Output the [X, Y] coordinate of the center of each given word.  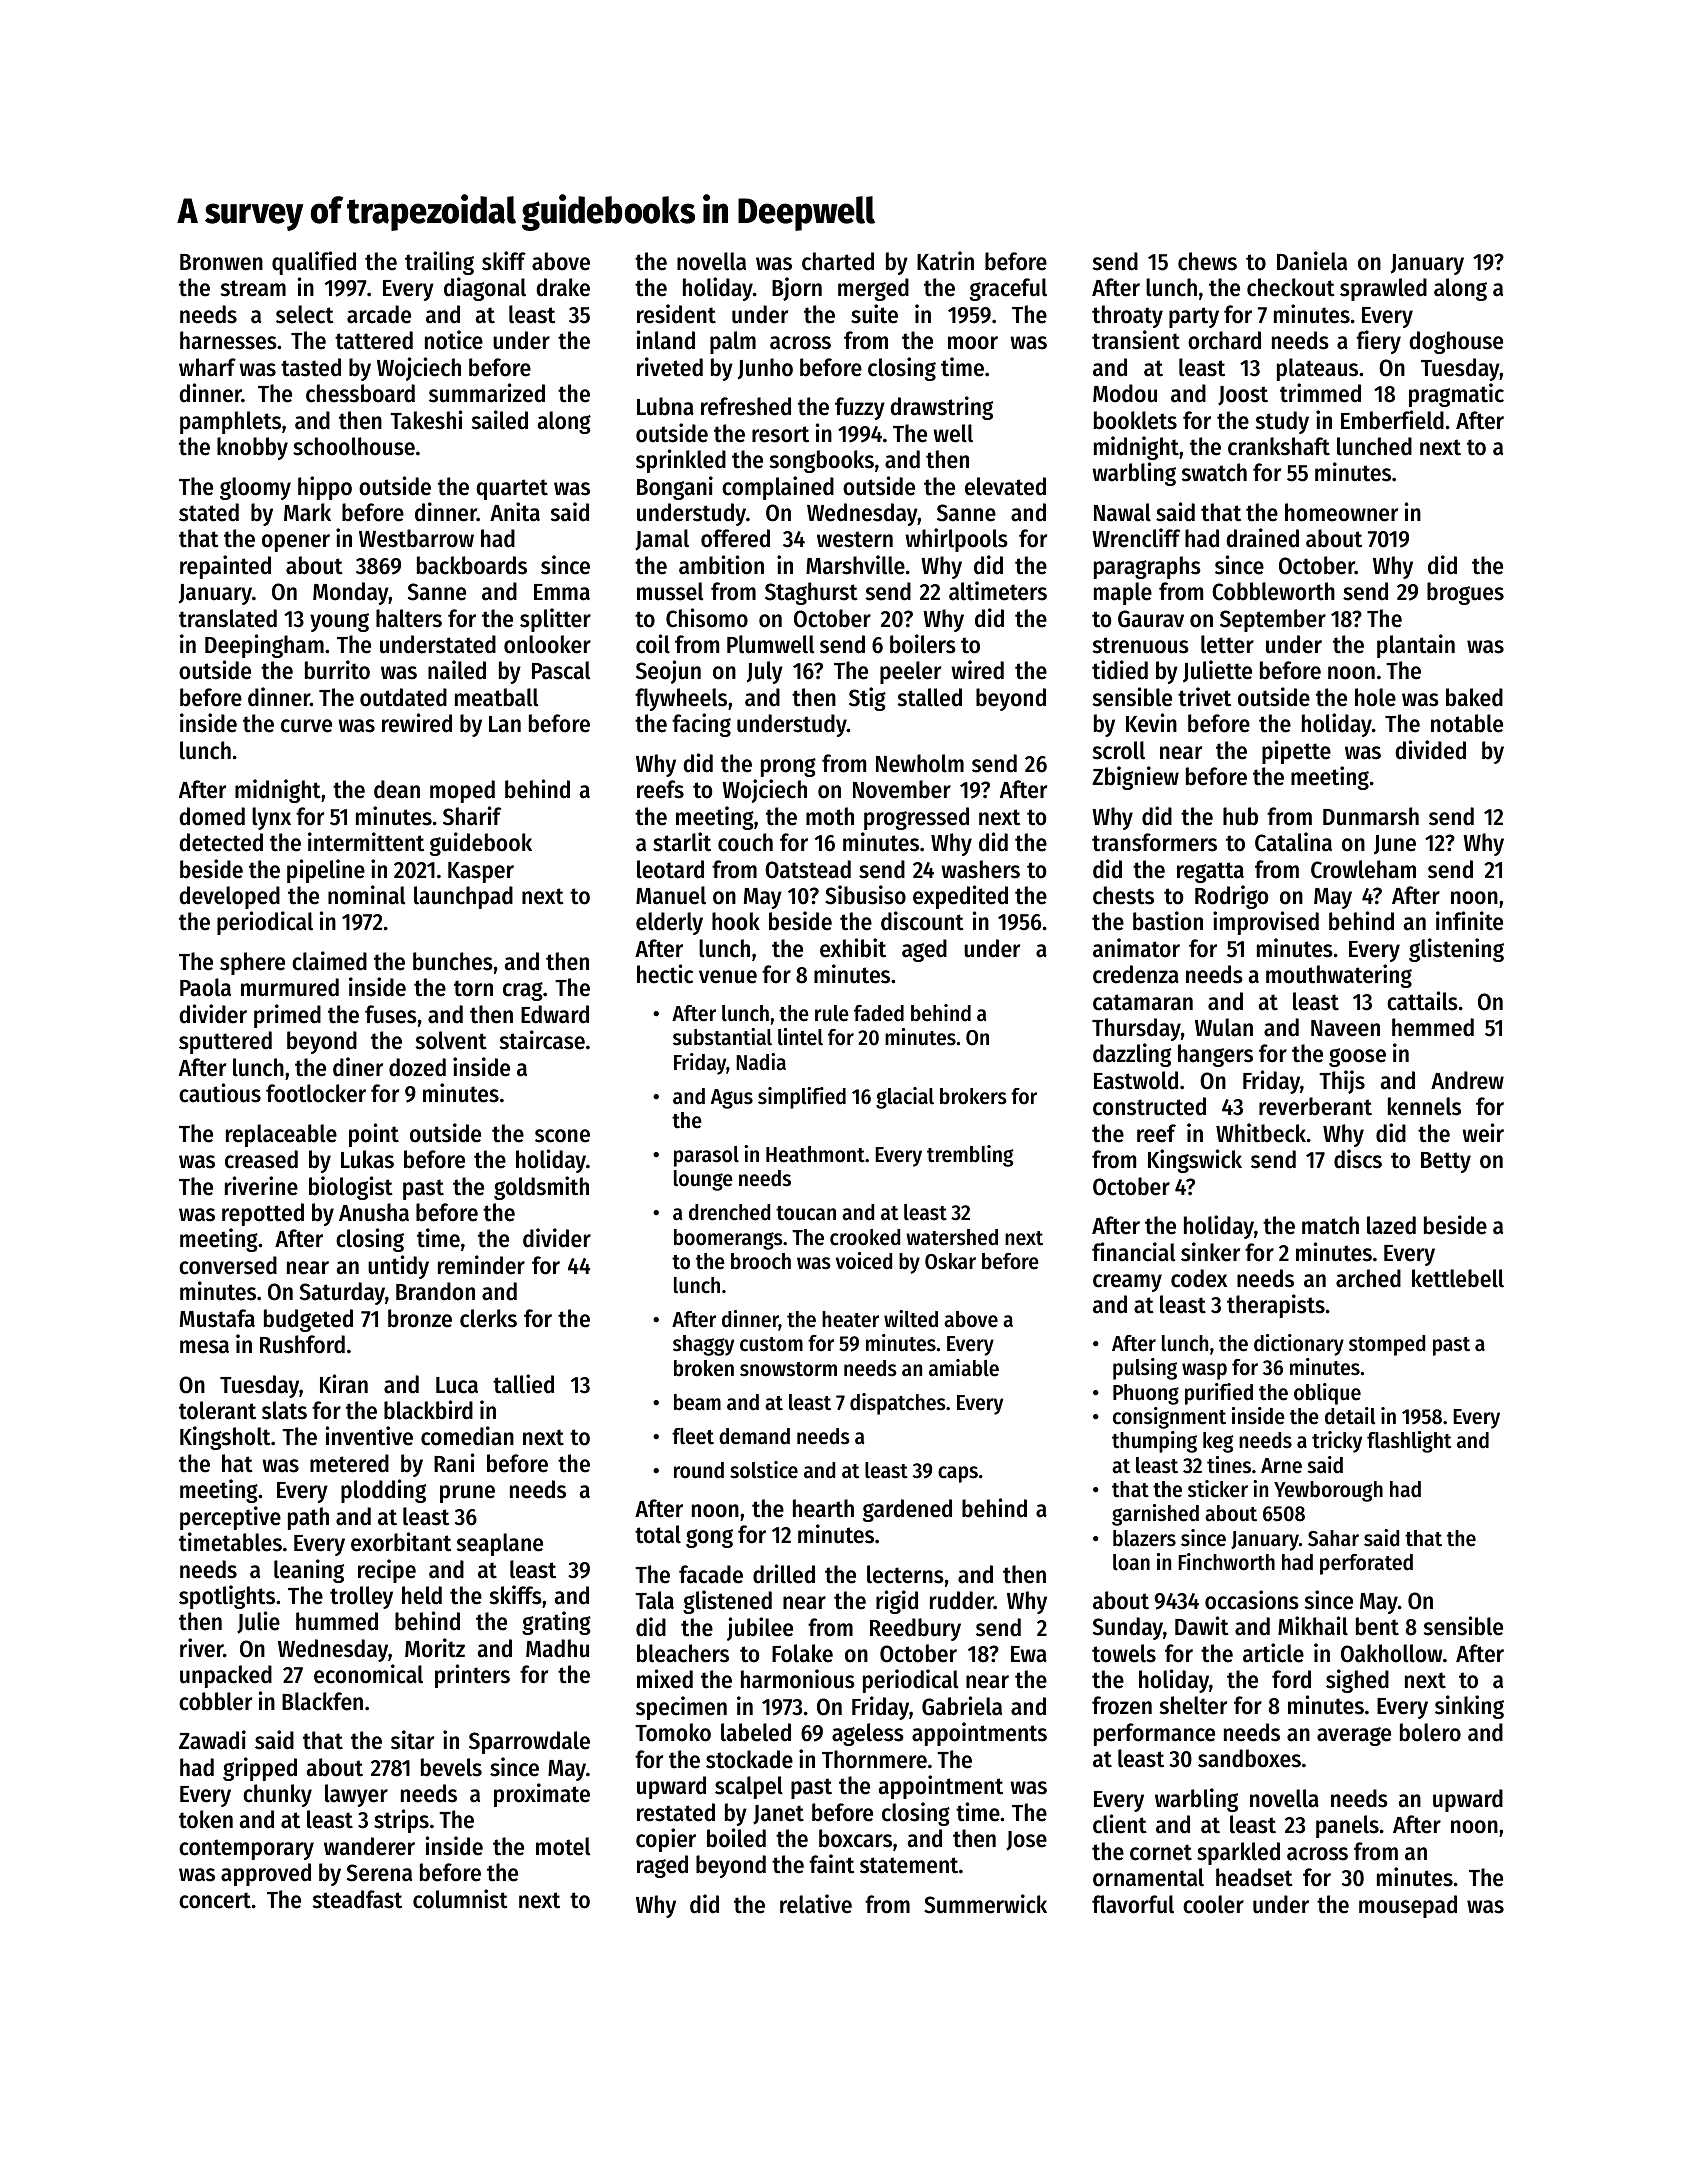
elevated [1005, 486]
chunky [277, 1795]
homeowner [1341, 512]
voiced [864, 1261]
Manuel [671, 895]
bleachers [683, 1653]
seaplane [500, 1544]
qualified [314, 263]
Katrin [945, 261]
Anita [515, 512]
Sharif [472, 816]
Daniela [1312, 261]
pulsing [1145, 1369]
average [1354, 1736]
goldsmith [541, 1188]
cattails [1422, 1001]
